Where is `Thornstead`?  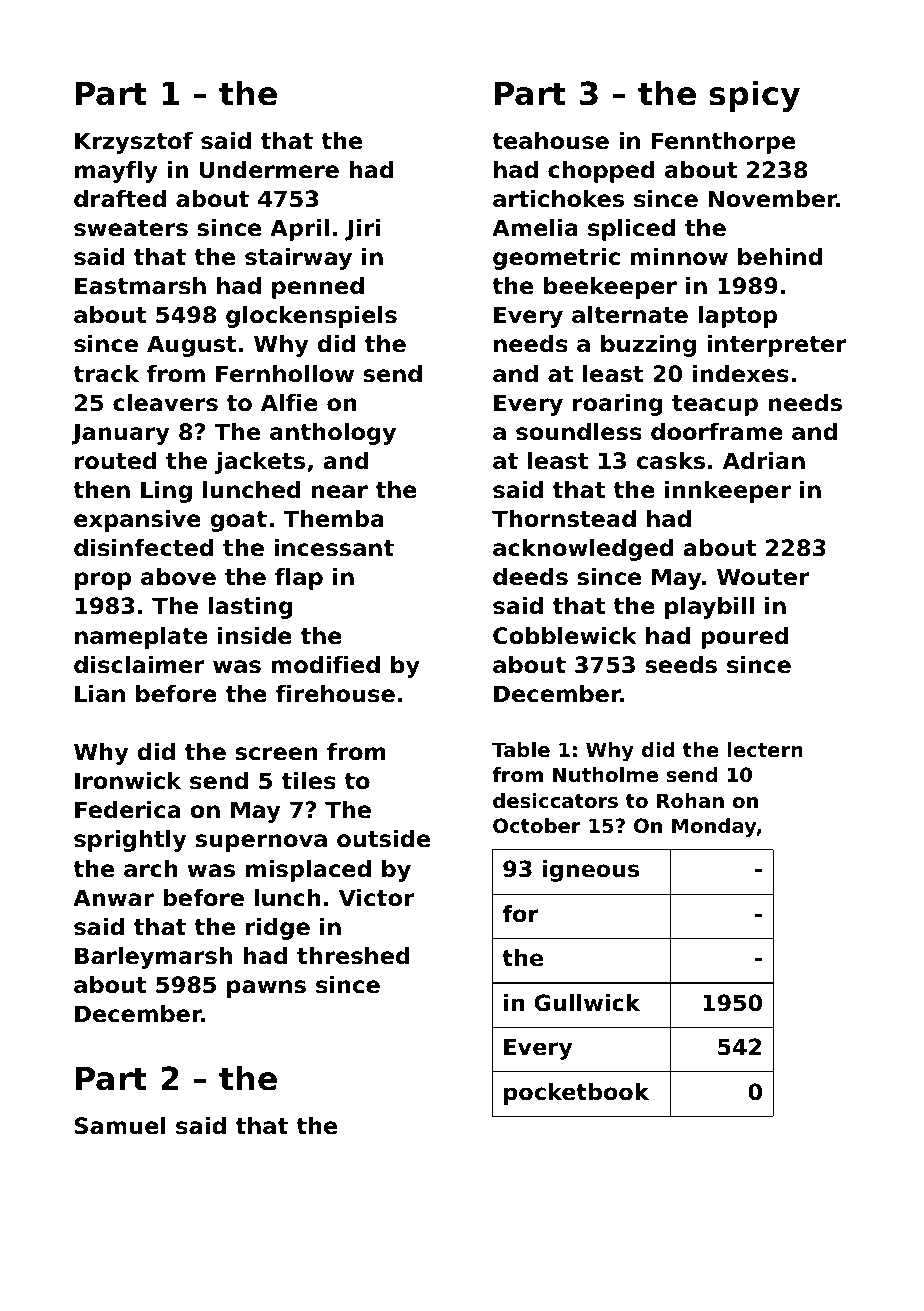 Thornstead is located at coordinates (564, 519).
